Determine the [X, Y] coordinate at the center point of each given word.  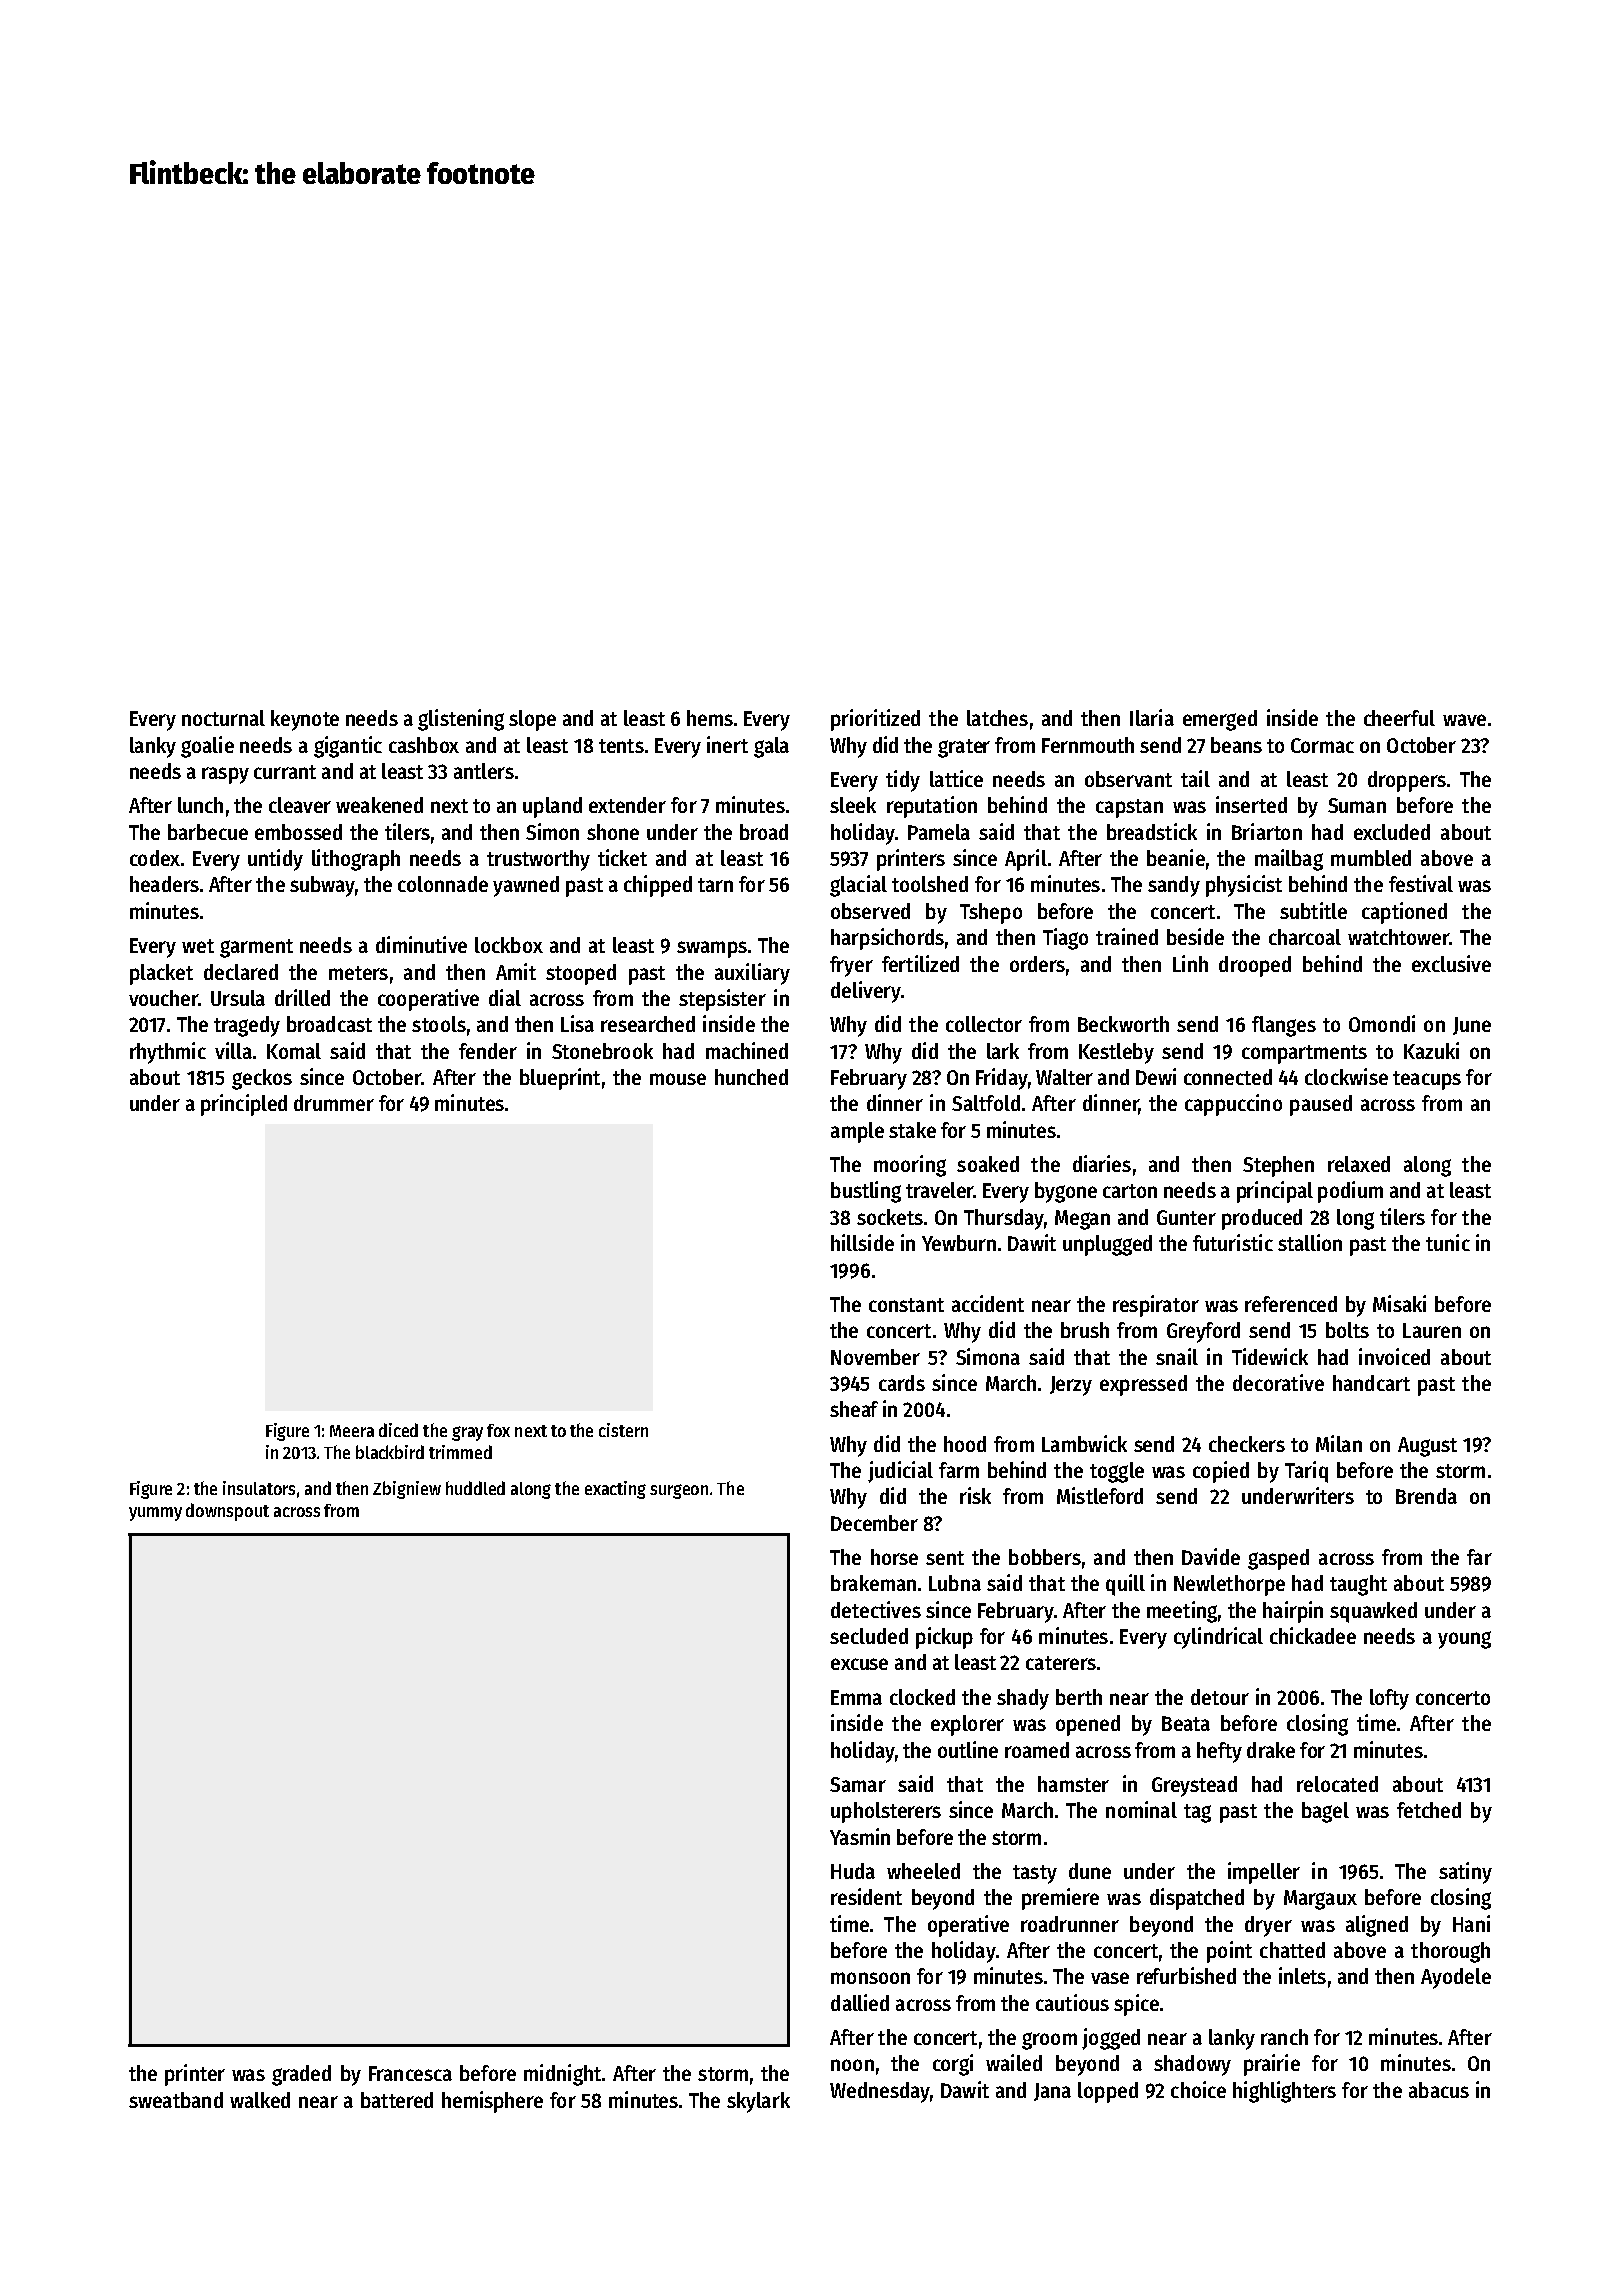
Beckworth [1123, 1024]
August [1427, 1447]
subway [322, 886]
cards [902, 1383]
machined [747, 1050]
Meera [352, 1431]
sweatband [176, 2100]
